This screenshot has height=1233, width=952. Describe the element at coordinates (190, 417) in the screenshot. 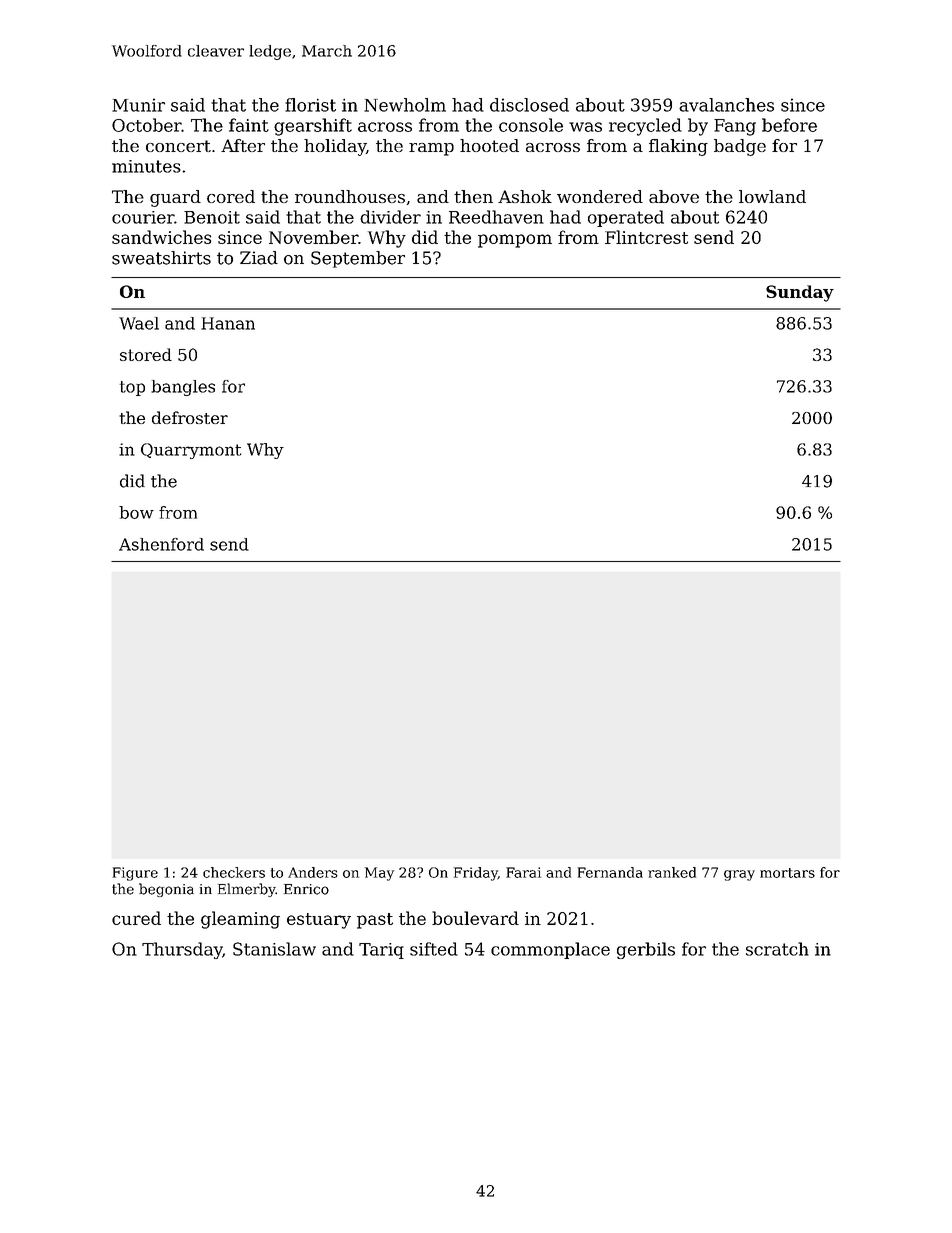

I see `defroster` at that location.
